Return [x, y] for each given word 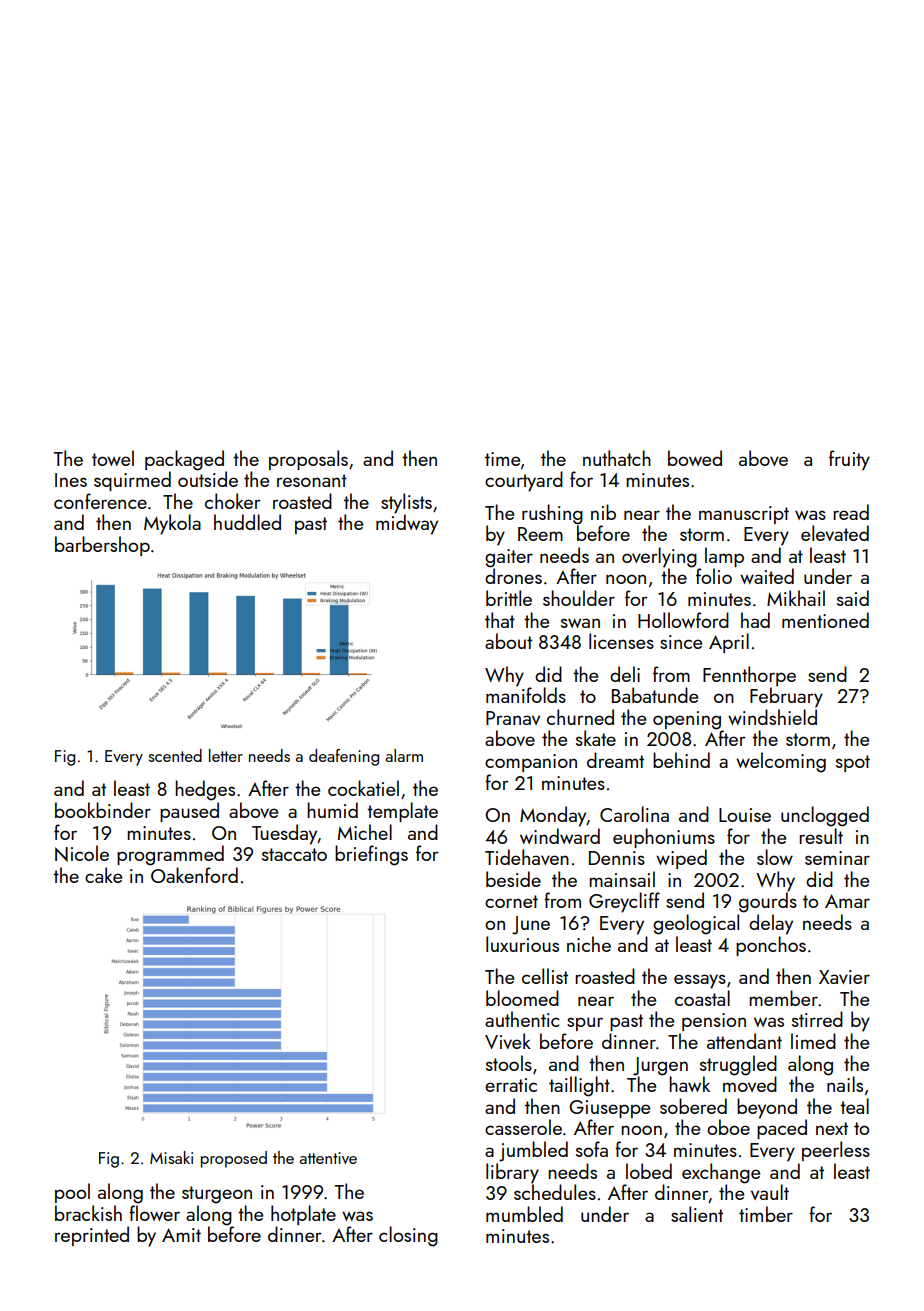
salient [697, 1214]
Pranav [513, 718]
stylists [406, 503]
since [681, 642]
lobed [649, 1171]
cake [103, 875]
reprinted [92, 1236]
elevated [835, 533]
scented [175, 755]
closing [408, 1236]
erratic [511, 1085]
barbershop [102, 546]
